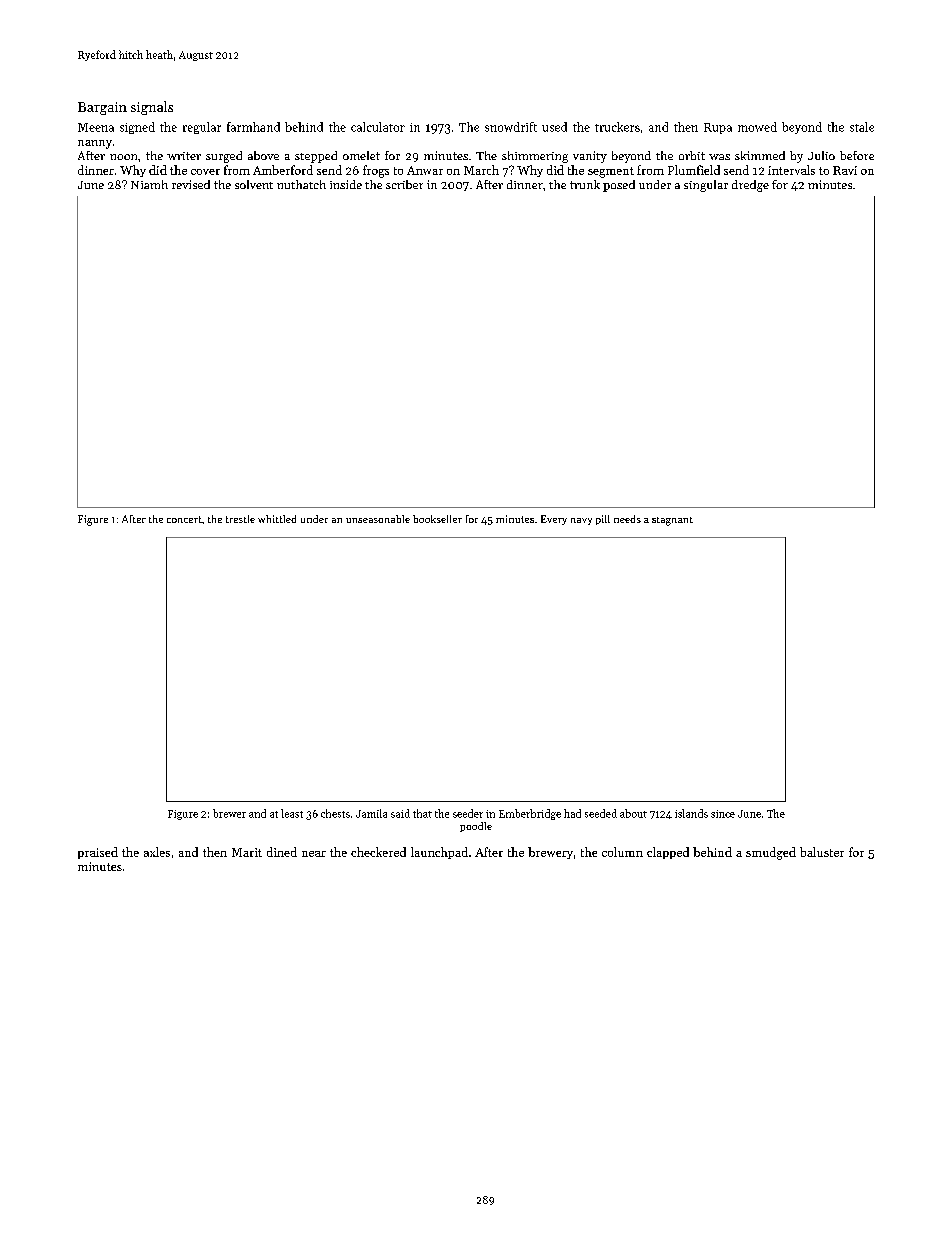  Describe the element at coordinates (481, 170) in the screenshot. I see `March` at that location.
